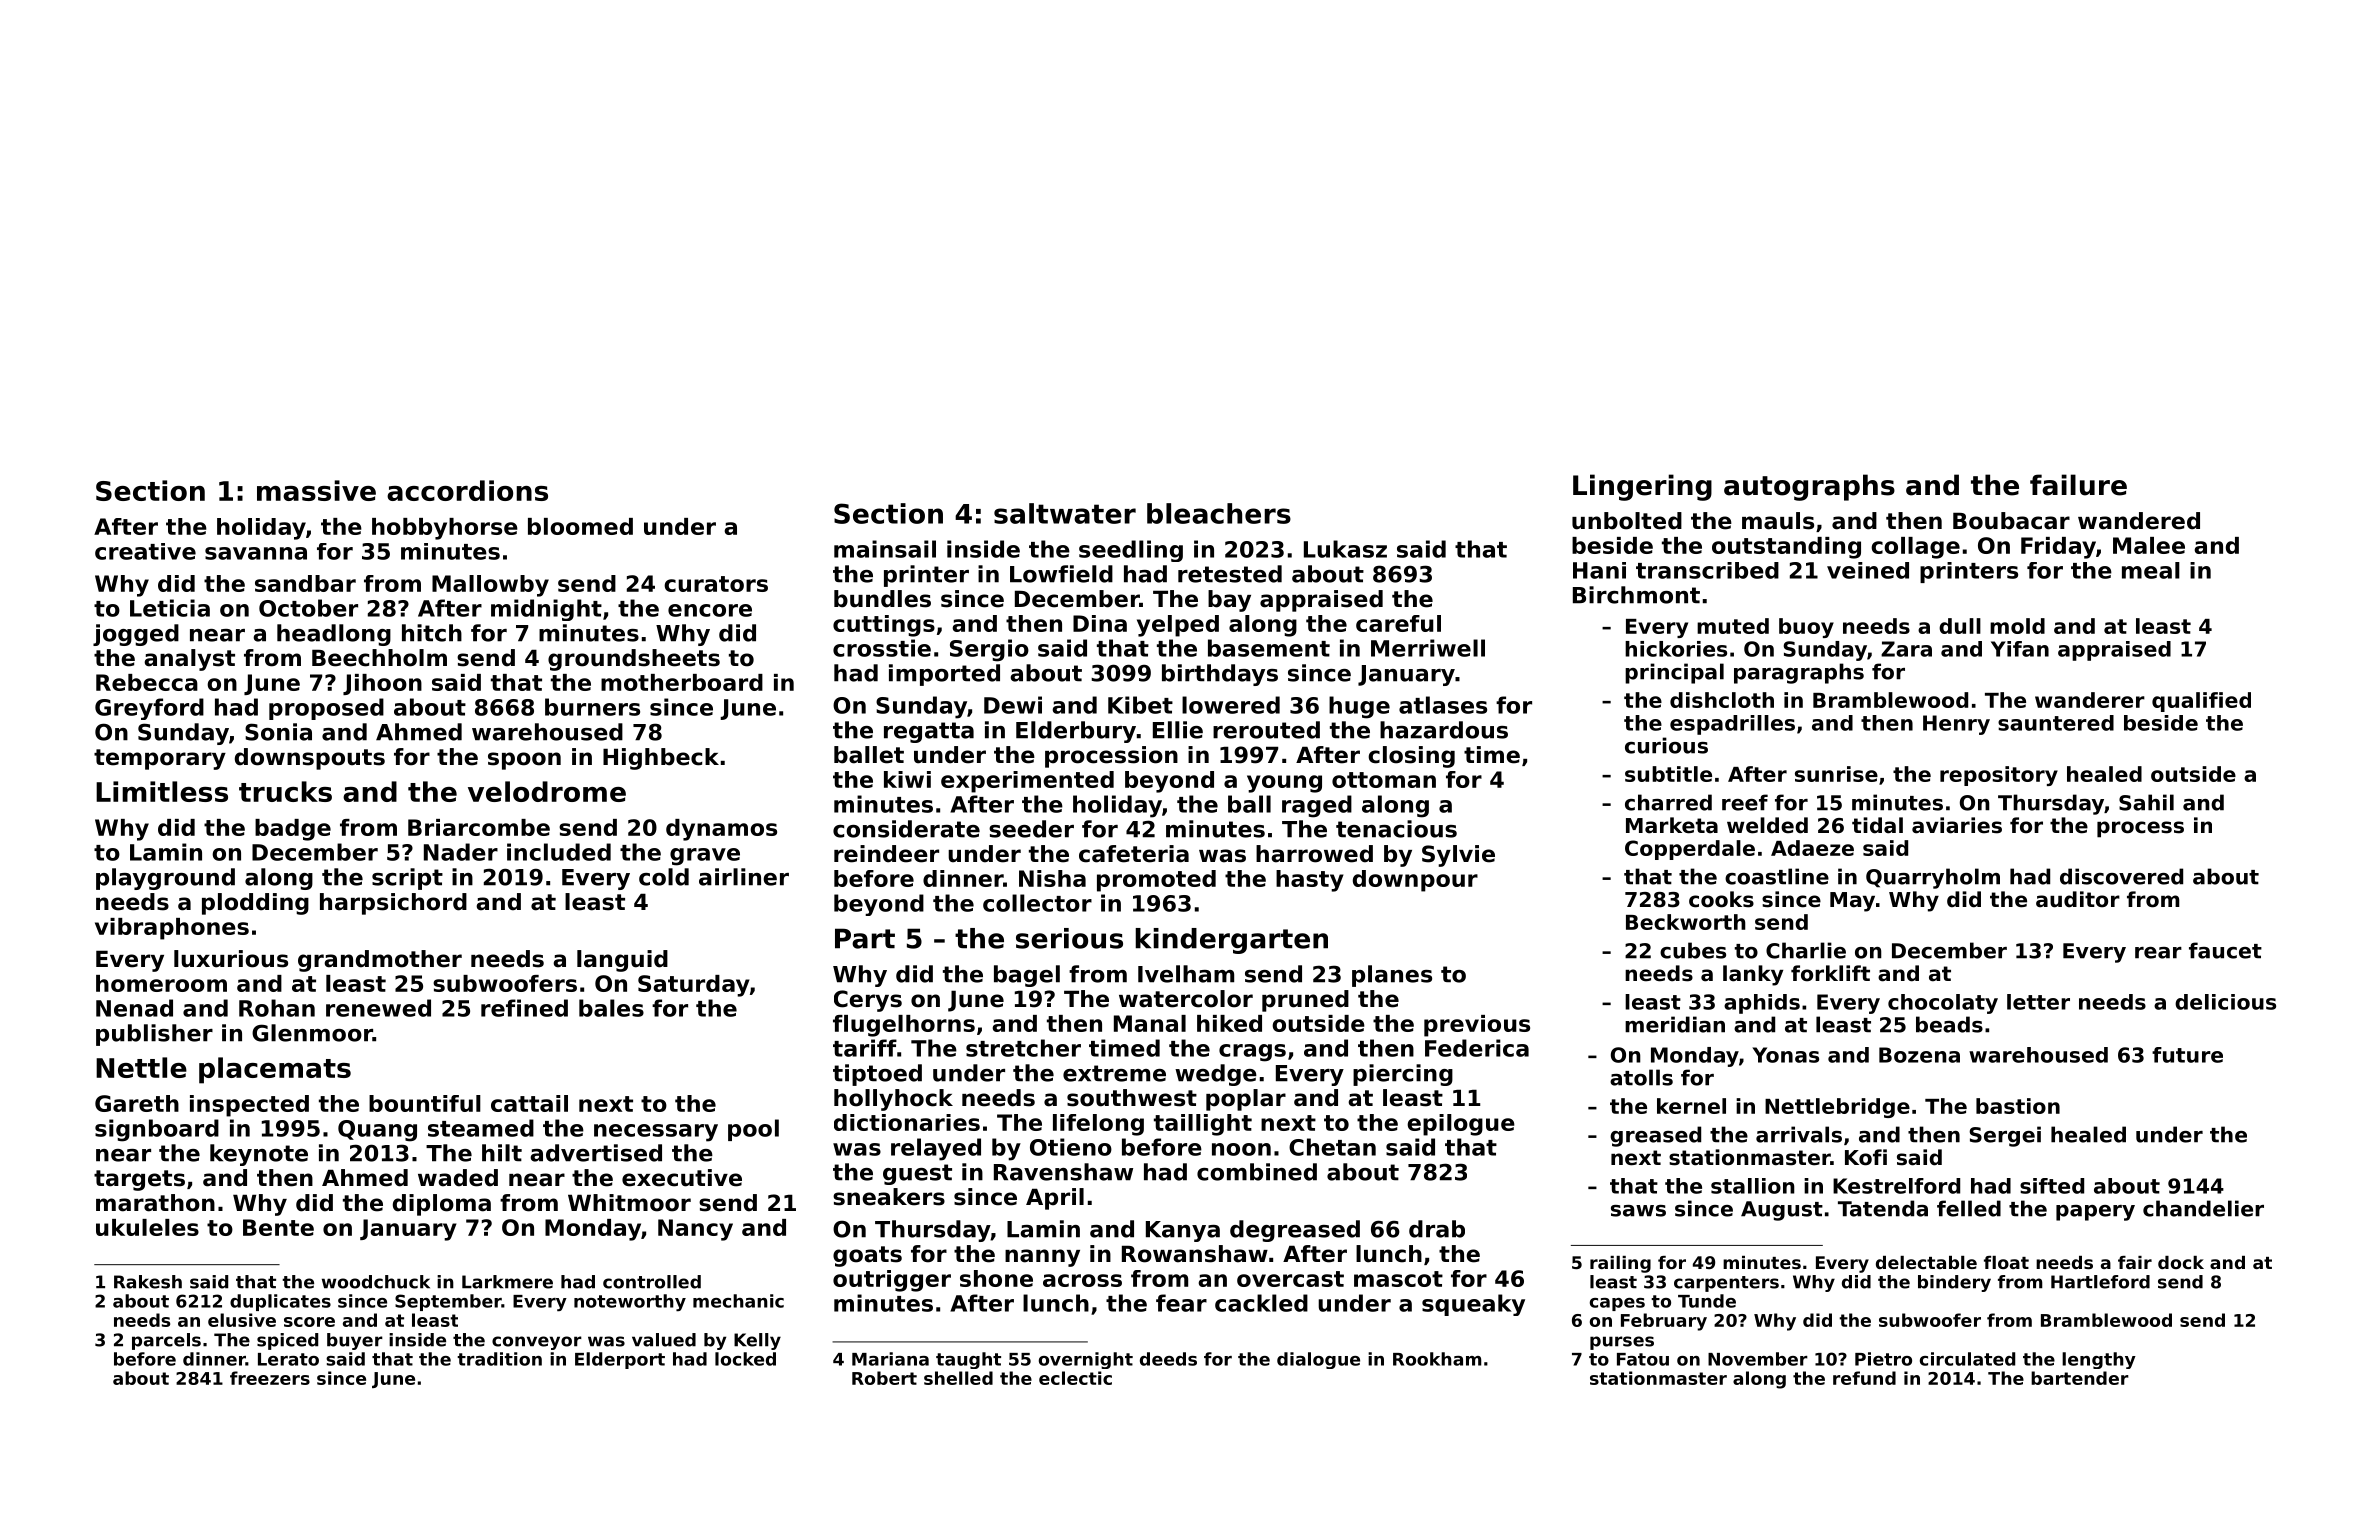 The image size is (2373, 1536). I want to click on dialogue, so click(1318, 1360).
